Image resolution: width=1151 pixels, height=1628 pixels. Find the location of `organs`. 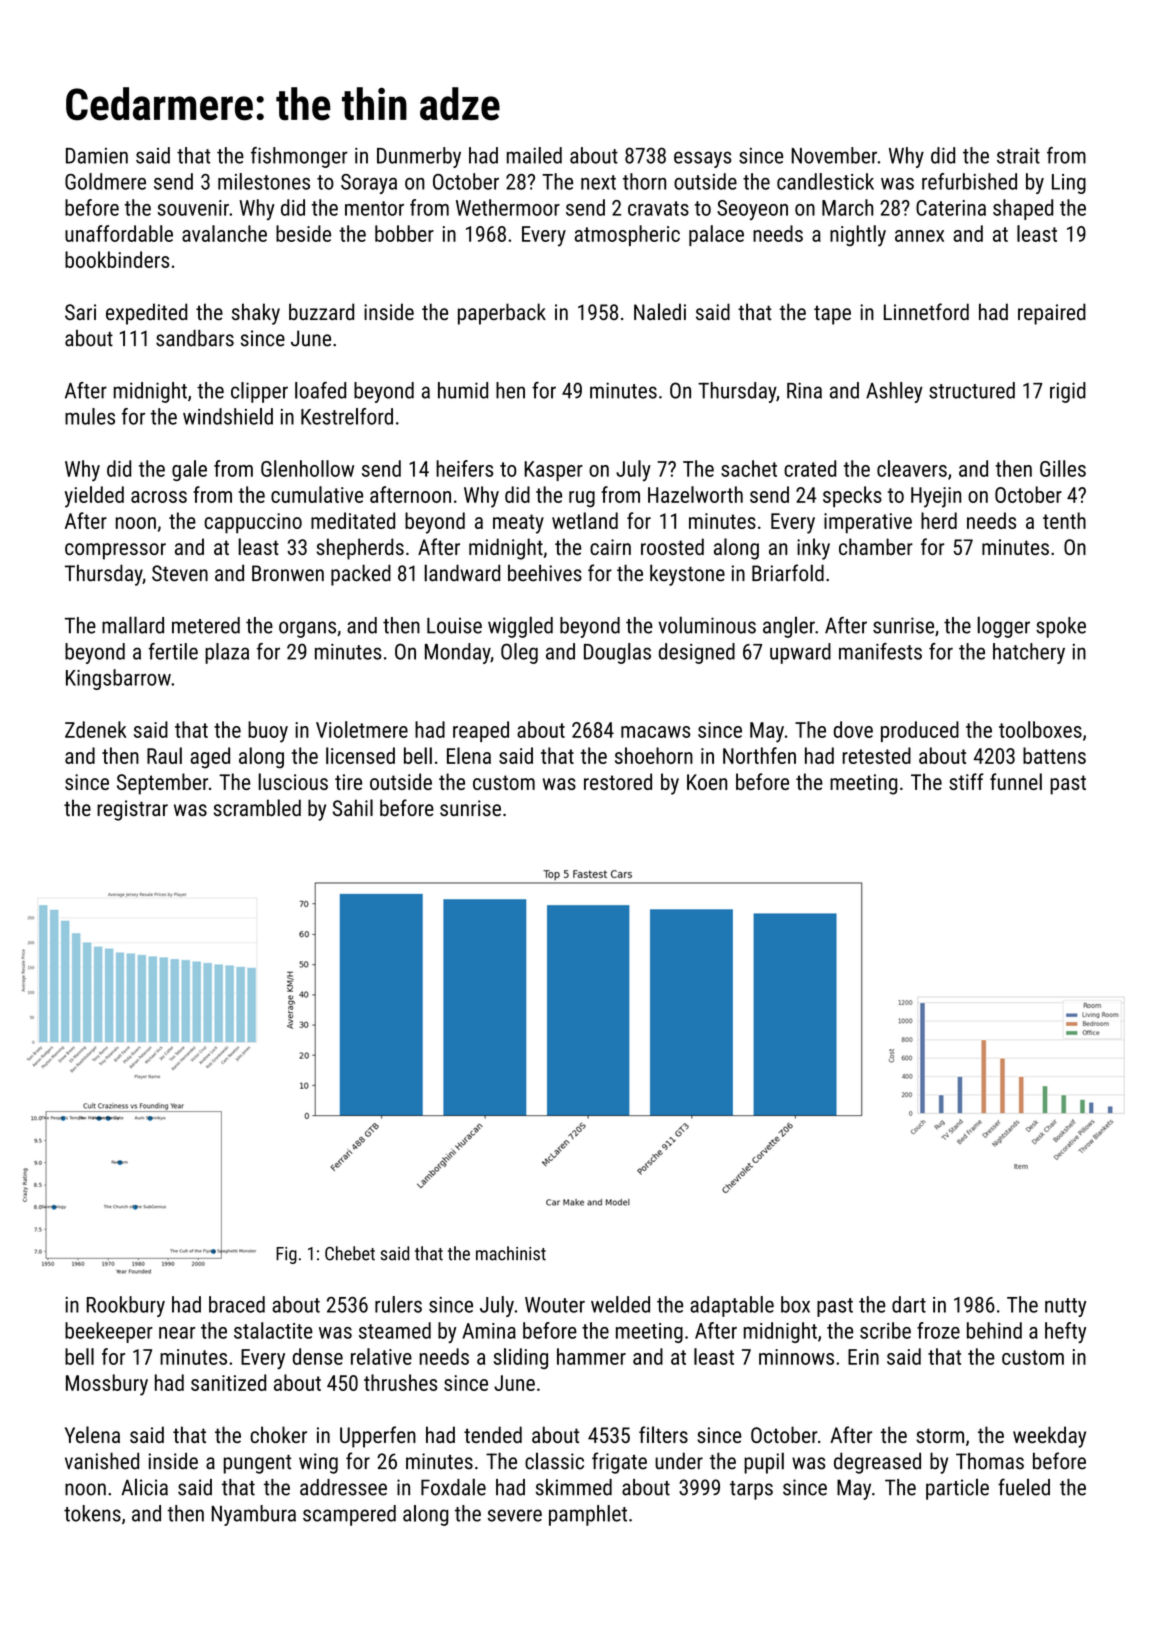

organs is located at coordinates (307, 629).
